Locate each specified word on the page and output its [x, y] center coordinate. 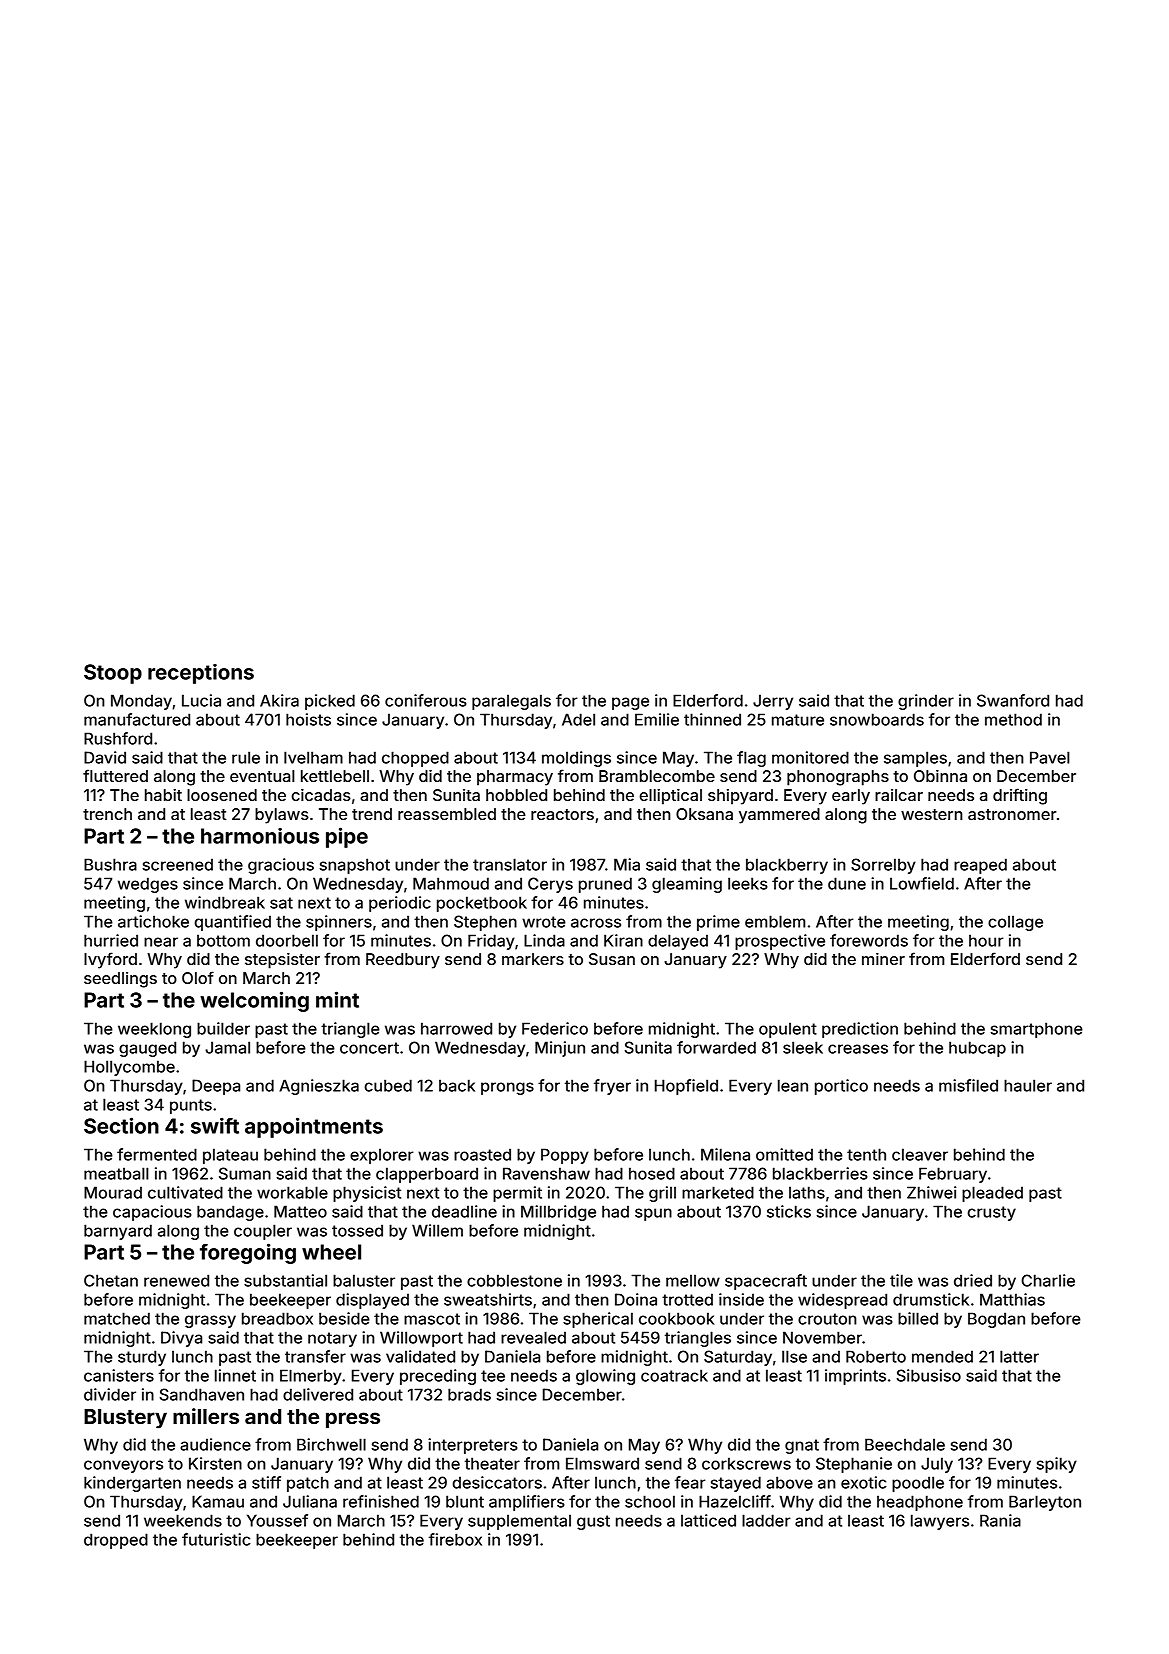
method [1013, 719]
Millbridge [558, 1213]
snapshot [355, 866]
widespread [842, 1301]
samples [915, 759]
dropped [116, 1541]
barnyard [118, 1232]
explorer [382, 1156]
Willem [437, 1230]
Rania [1000, 1520]
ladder [766, 1520]
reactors [562, 814]
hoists [308, 719]
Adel [578, 719]
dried [973, 1280]
